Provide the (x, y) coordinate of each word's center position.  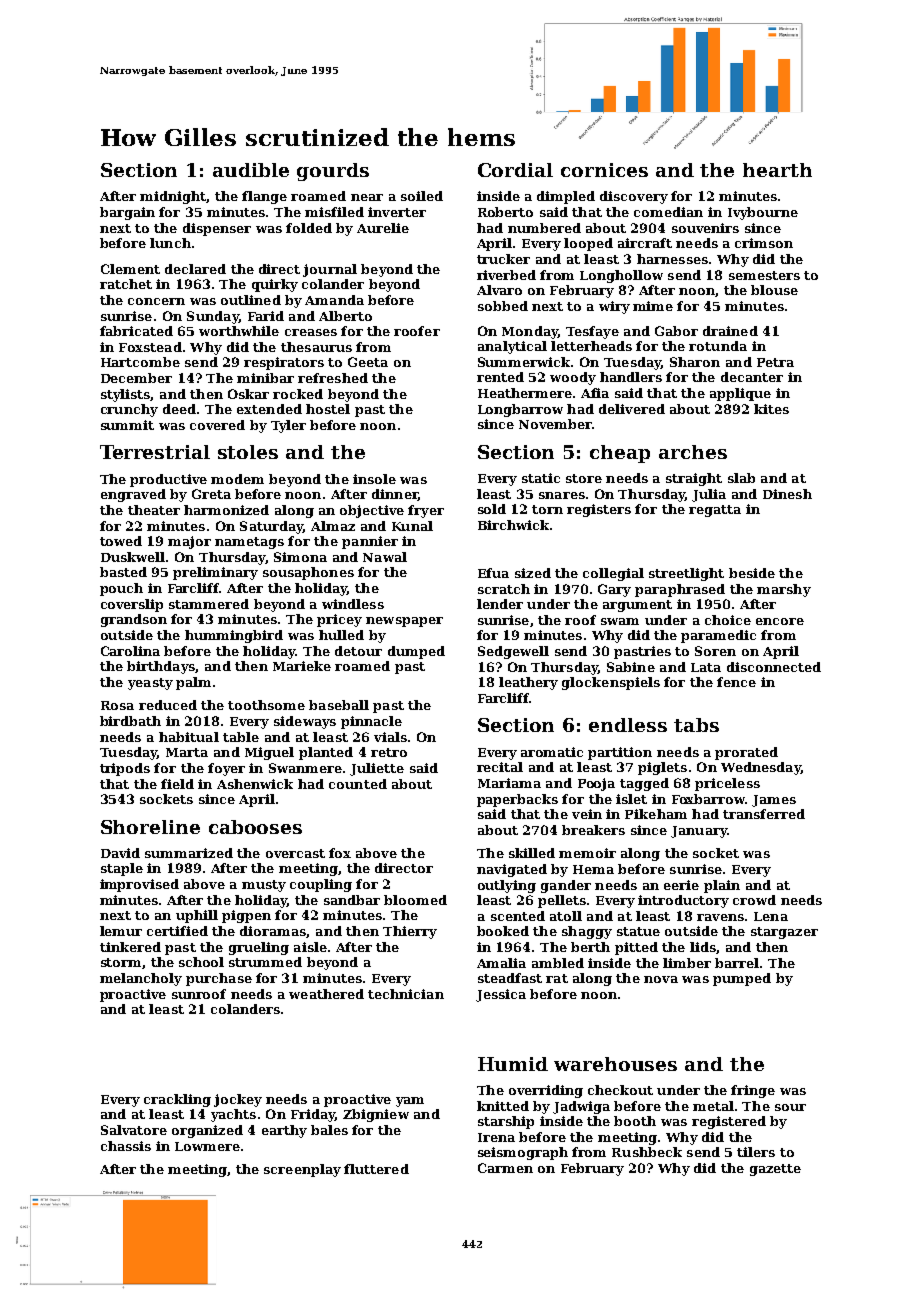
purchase (219, 979)
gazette (775, 1170)
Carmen (505, 1168)
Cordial (515, 170)
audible (251, 170)
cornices (604, 170)
